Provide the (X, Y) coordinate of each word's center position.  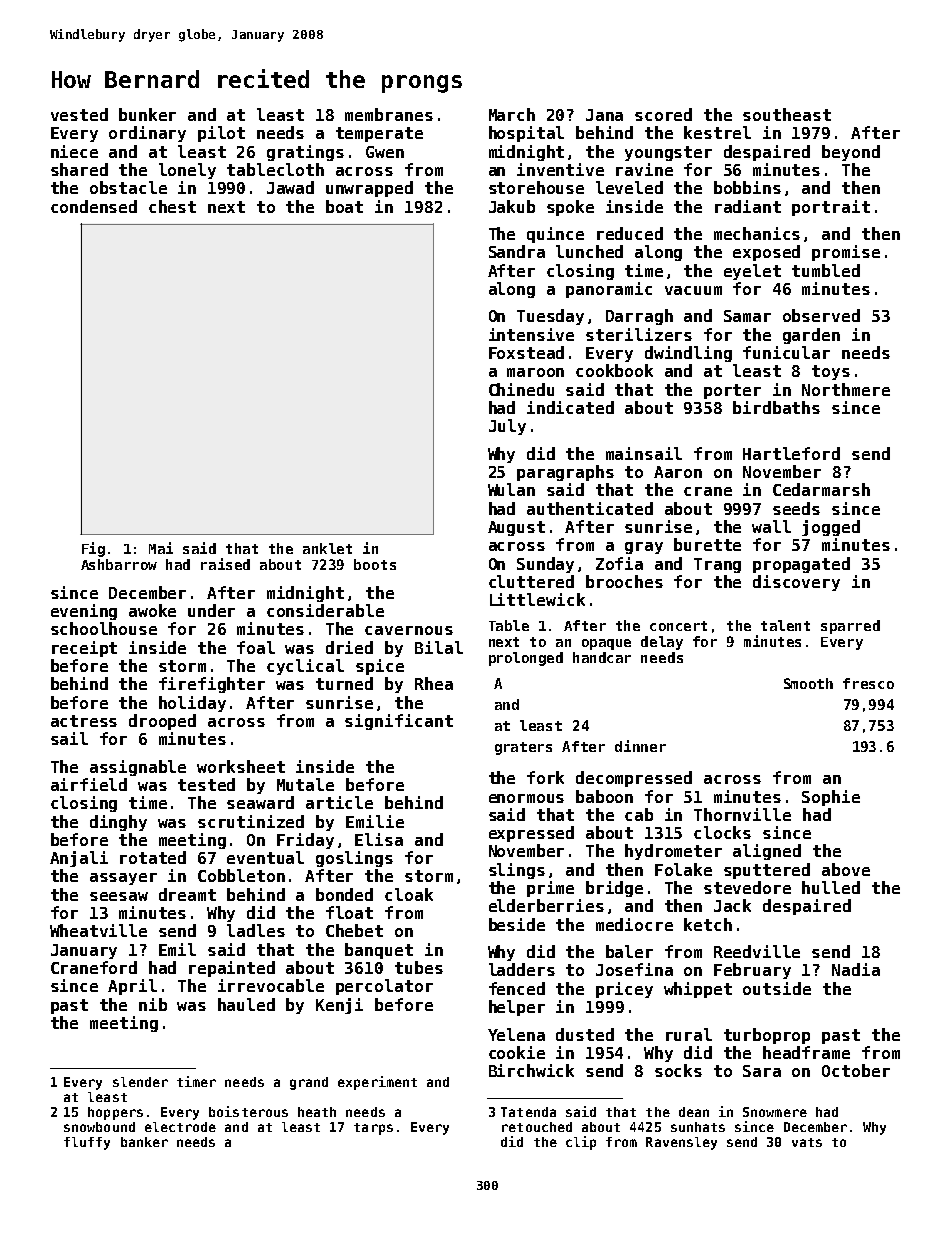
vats (807, 1142)
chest (172, 206)
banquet (379, 951)
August (516, 528)
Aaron (678, 472)
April (132, 987)
